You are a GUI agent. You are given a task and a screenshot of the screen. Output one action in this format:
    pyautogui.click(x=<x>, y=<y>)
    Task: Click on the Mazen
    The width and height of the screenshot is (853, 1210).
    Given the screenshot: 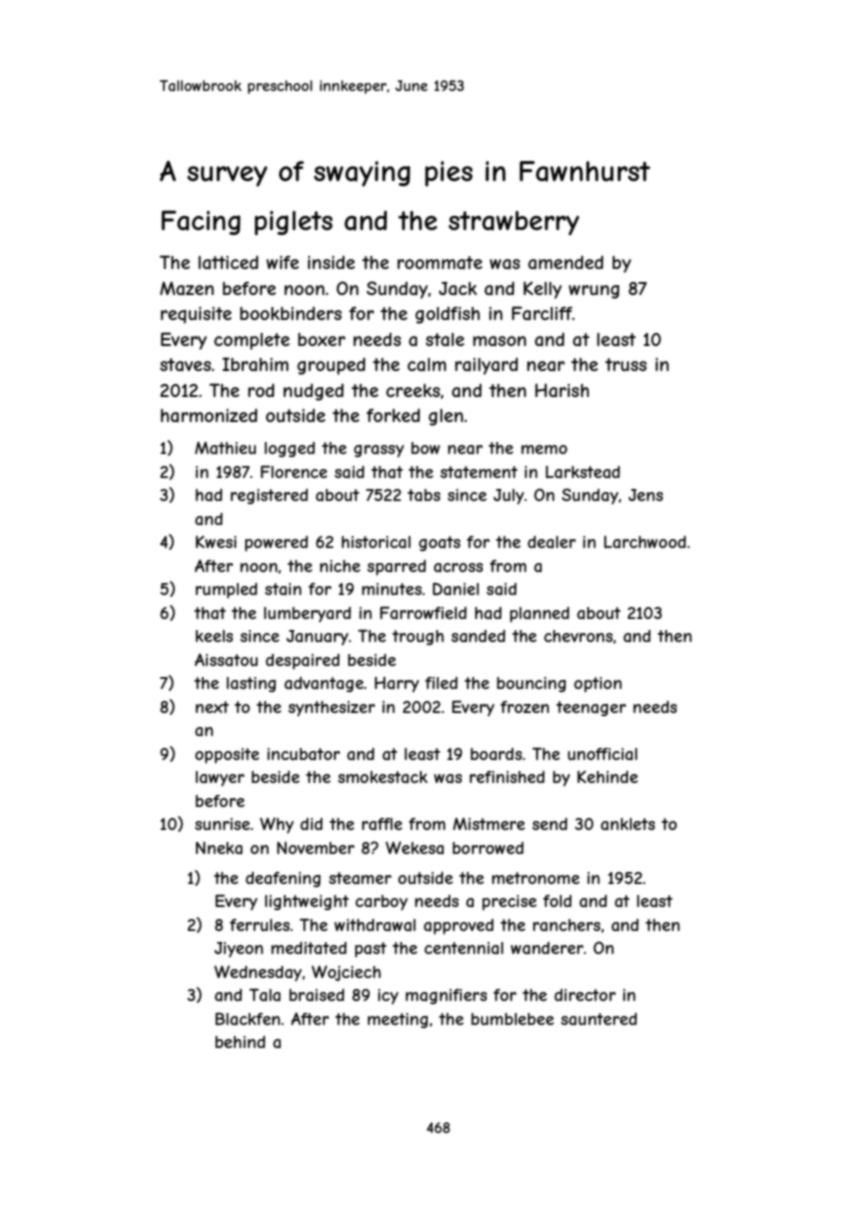 What is the action you would take?
    pyautogui.click(x=187, y=288)
